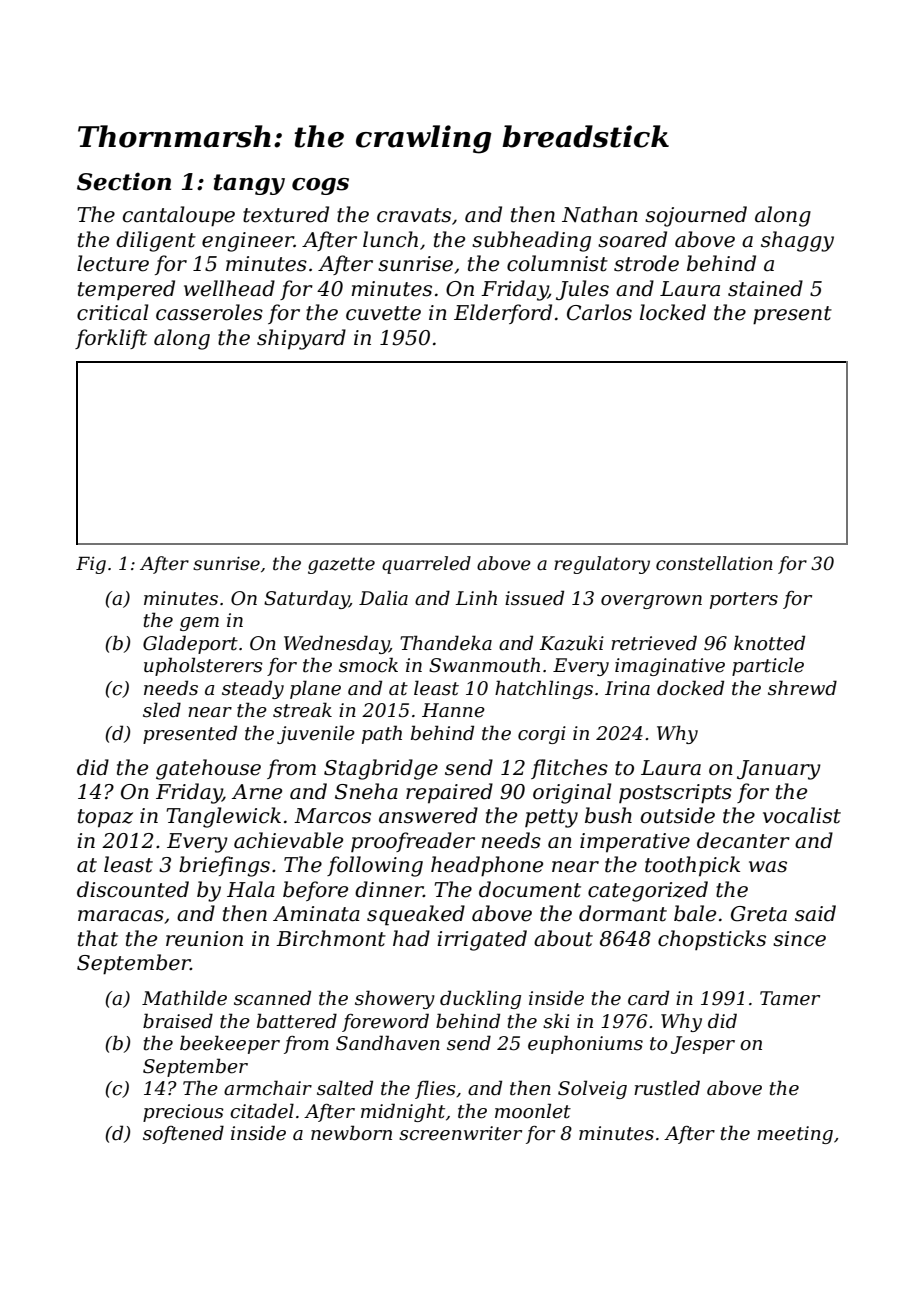 The height and width of the document is (1311, 924). I want to click on Wednesday, so click(336, 644).
